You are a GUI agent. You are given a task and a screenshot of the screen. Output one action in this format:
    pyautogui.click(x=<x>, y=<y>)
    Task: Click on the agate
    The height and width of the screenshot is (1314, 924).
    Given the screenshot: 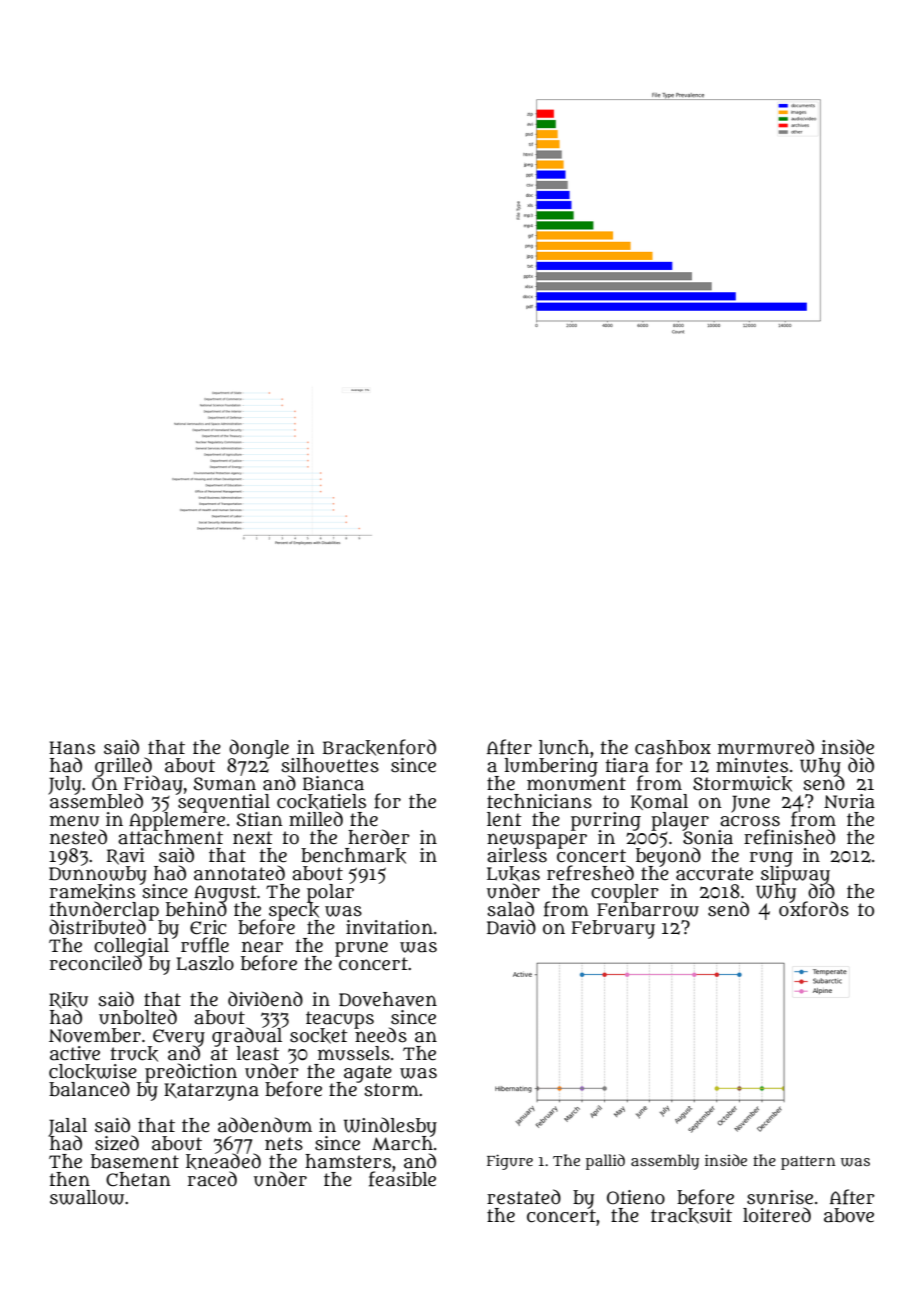 What is the action you would take?
    pyautogui.click(x=368, y=1073)
